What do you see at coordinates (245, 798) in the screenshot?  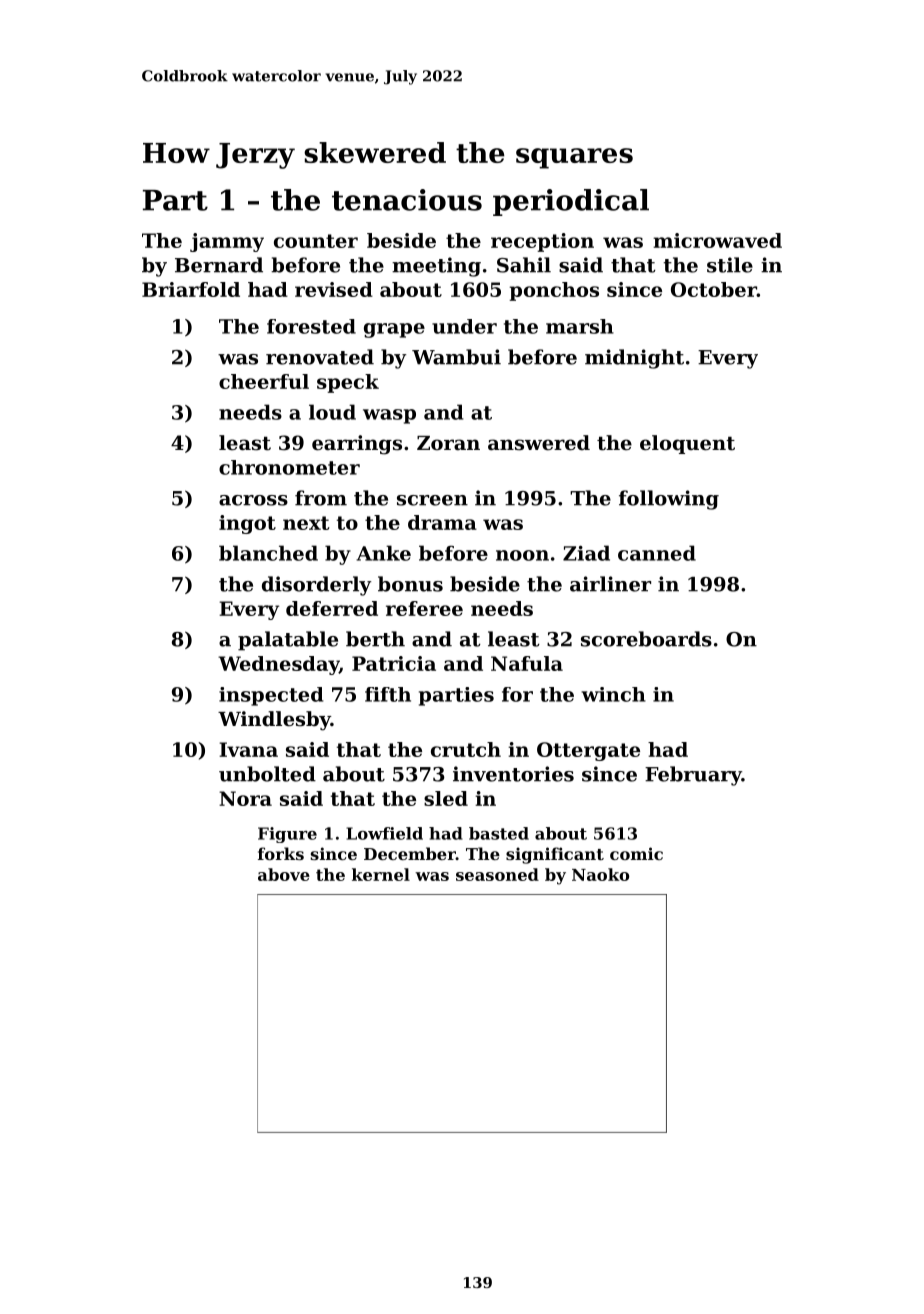 I see `Nora` at bounding box center [245, 798].
